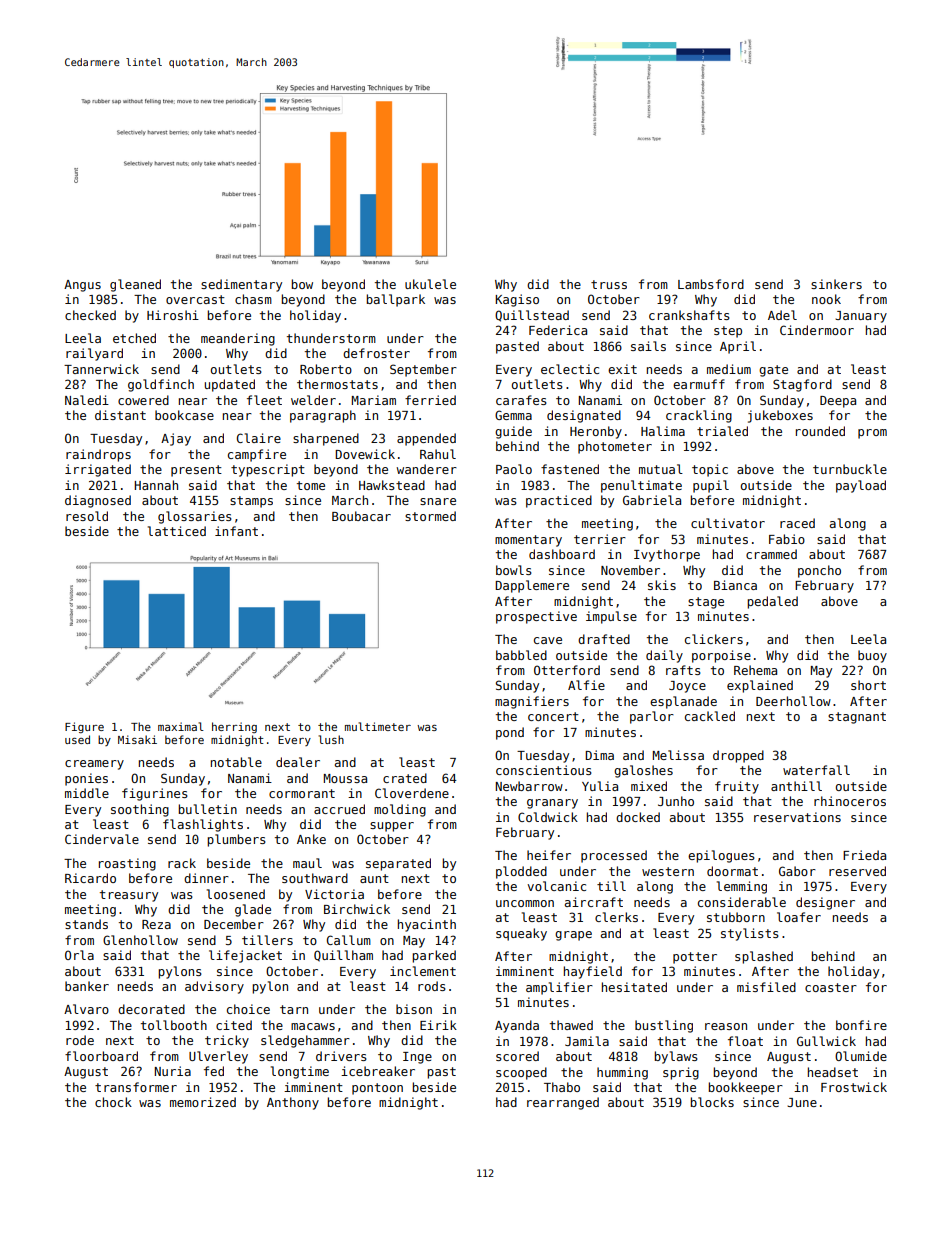 The height and width of the document is (1233, 952). Describe the element at coordinates (514, 570) in the document. I see `bowls` at that location.
